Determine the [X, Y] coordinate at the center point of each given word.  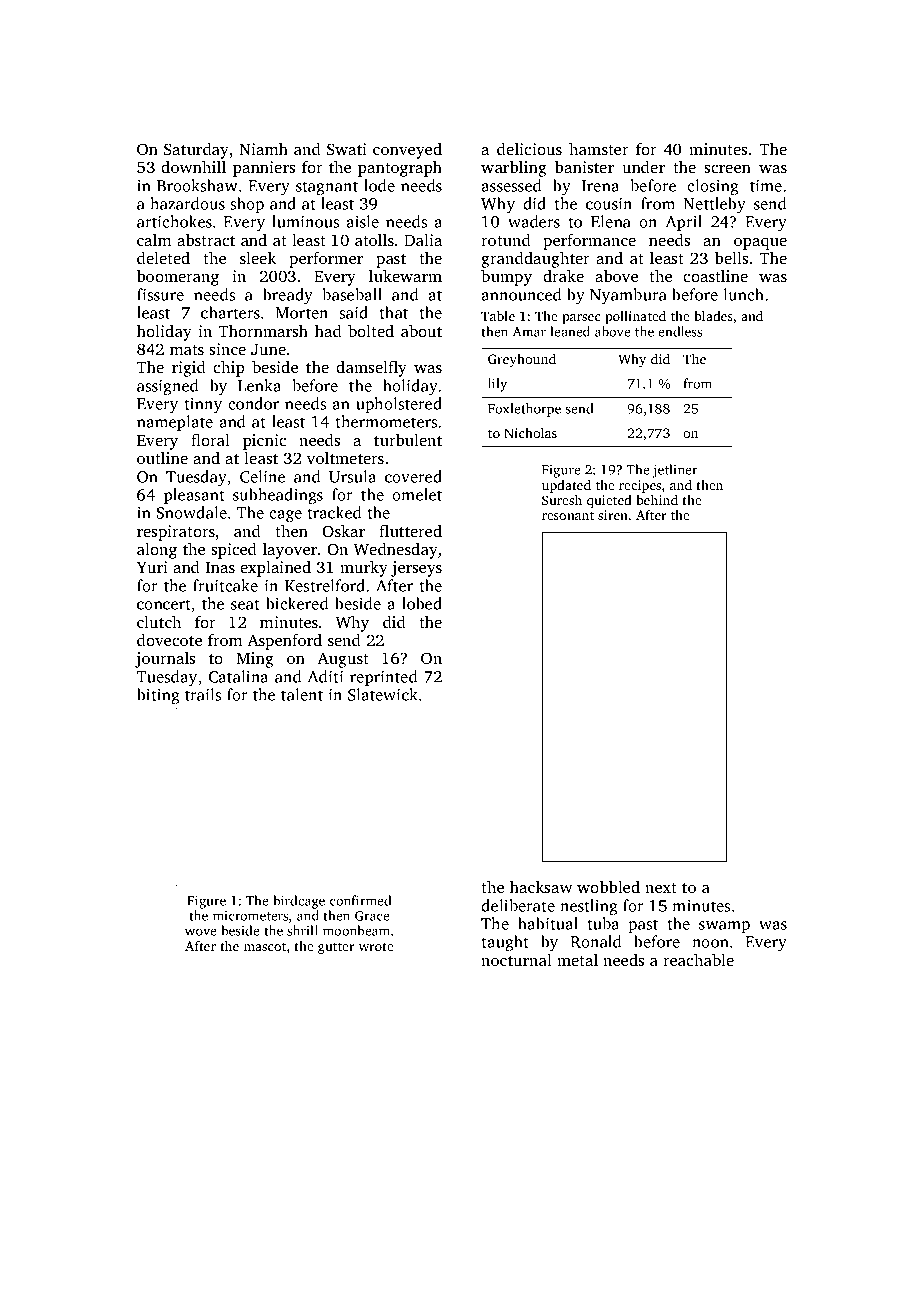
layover [290, 551]
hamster [599, 148]
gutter [336, 948]
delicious [529, 149]
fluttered [410, 530]
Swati [347, 149]
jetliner [675, 471]
